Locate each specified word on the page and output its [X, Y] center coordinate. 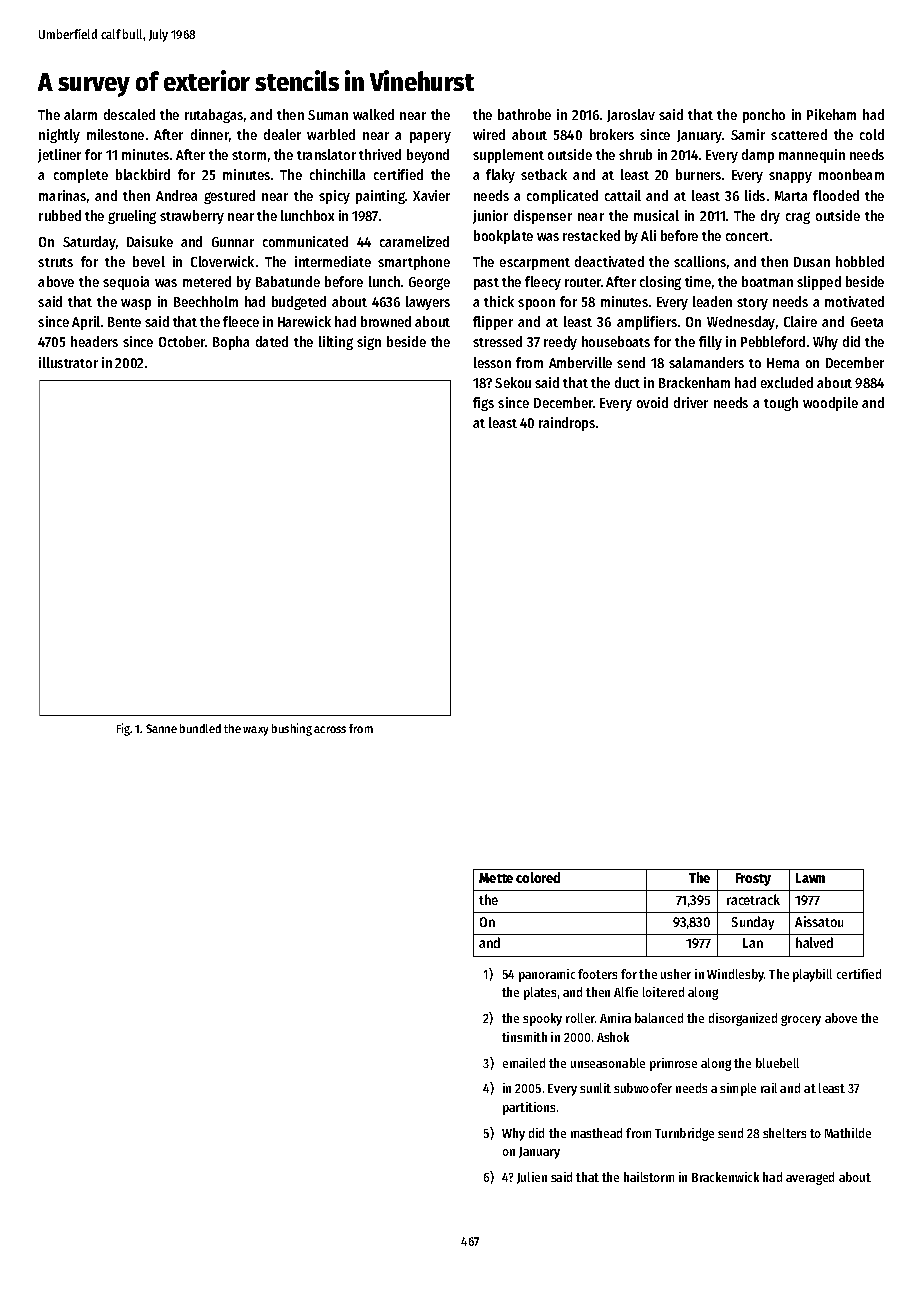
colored [538, 877]
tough [781, 404]
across [330, 729]
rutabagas [214, 116]
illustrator [68, 362]
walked [373, 114]
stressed [497, 341]
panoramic [547, 975]
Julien [532, 1178]
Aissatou [819, 921]
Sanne [161, 728]
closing [660, 283]
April [86, 323]
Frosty [753, 879]
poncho [764, 116]
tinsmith [524, 1037]
